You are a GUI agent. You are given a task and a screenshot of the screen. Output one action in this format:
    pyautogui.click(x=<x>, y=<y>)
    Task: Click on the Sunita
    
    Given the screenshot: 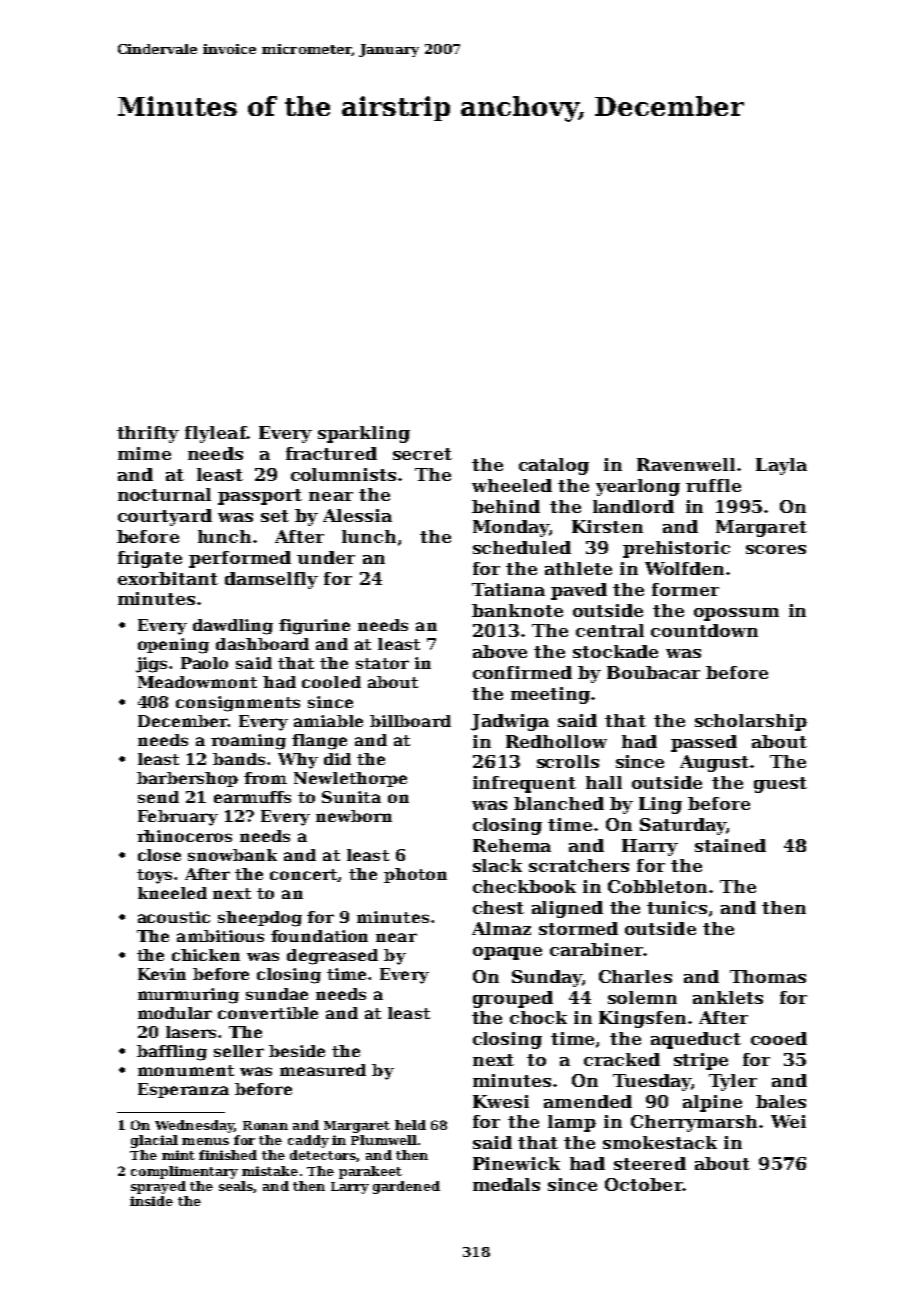 What is the action you would take?
    pyautogui.click(x=351, y=797)
